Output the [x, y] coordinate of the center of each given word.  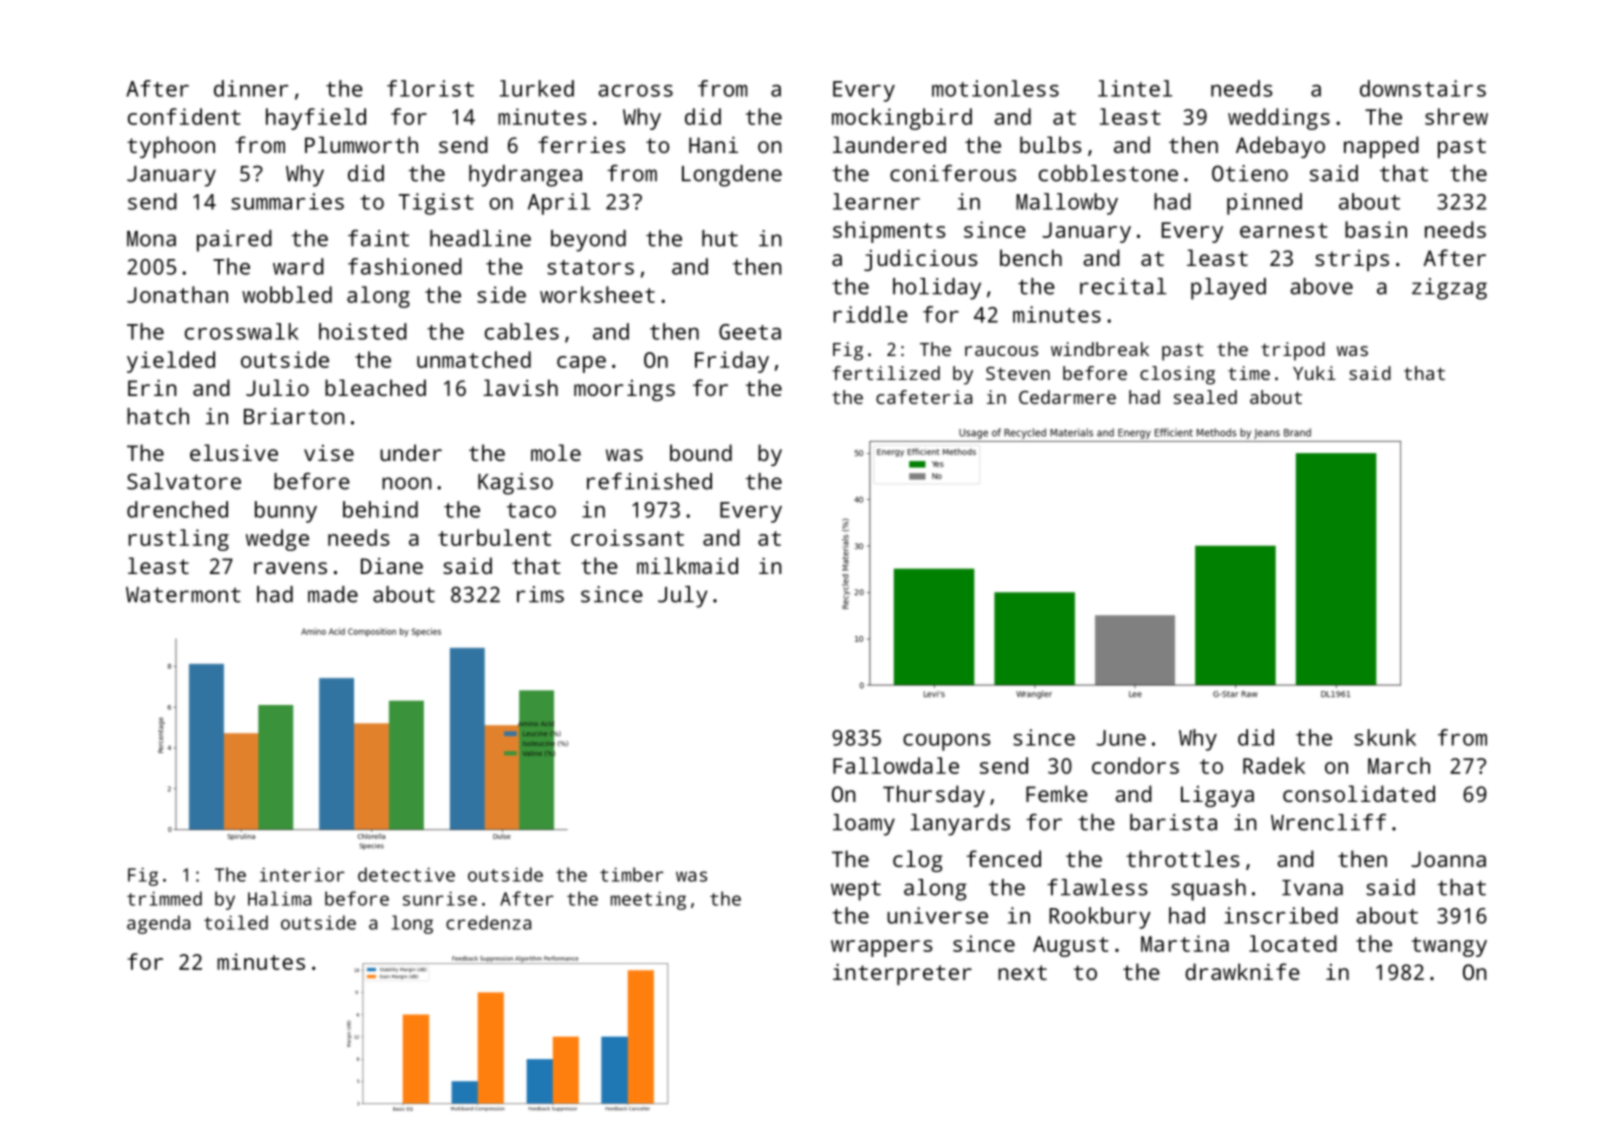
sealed [1205, 397]
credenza [488, 922]
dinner [251, 88]
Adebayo [1280, 147]
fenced [1003, 858]
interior [302, 874]
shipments [889, 232]
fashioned [405, 266]
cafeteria [924, 397]
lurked [537, 88]
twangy [1449, 947]
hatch [158, 416]
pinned [1264, 204]
